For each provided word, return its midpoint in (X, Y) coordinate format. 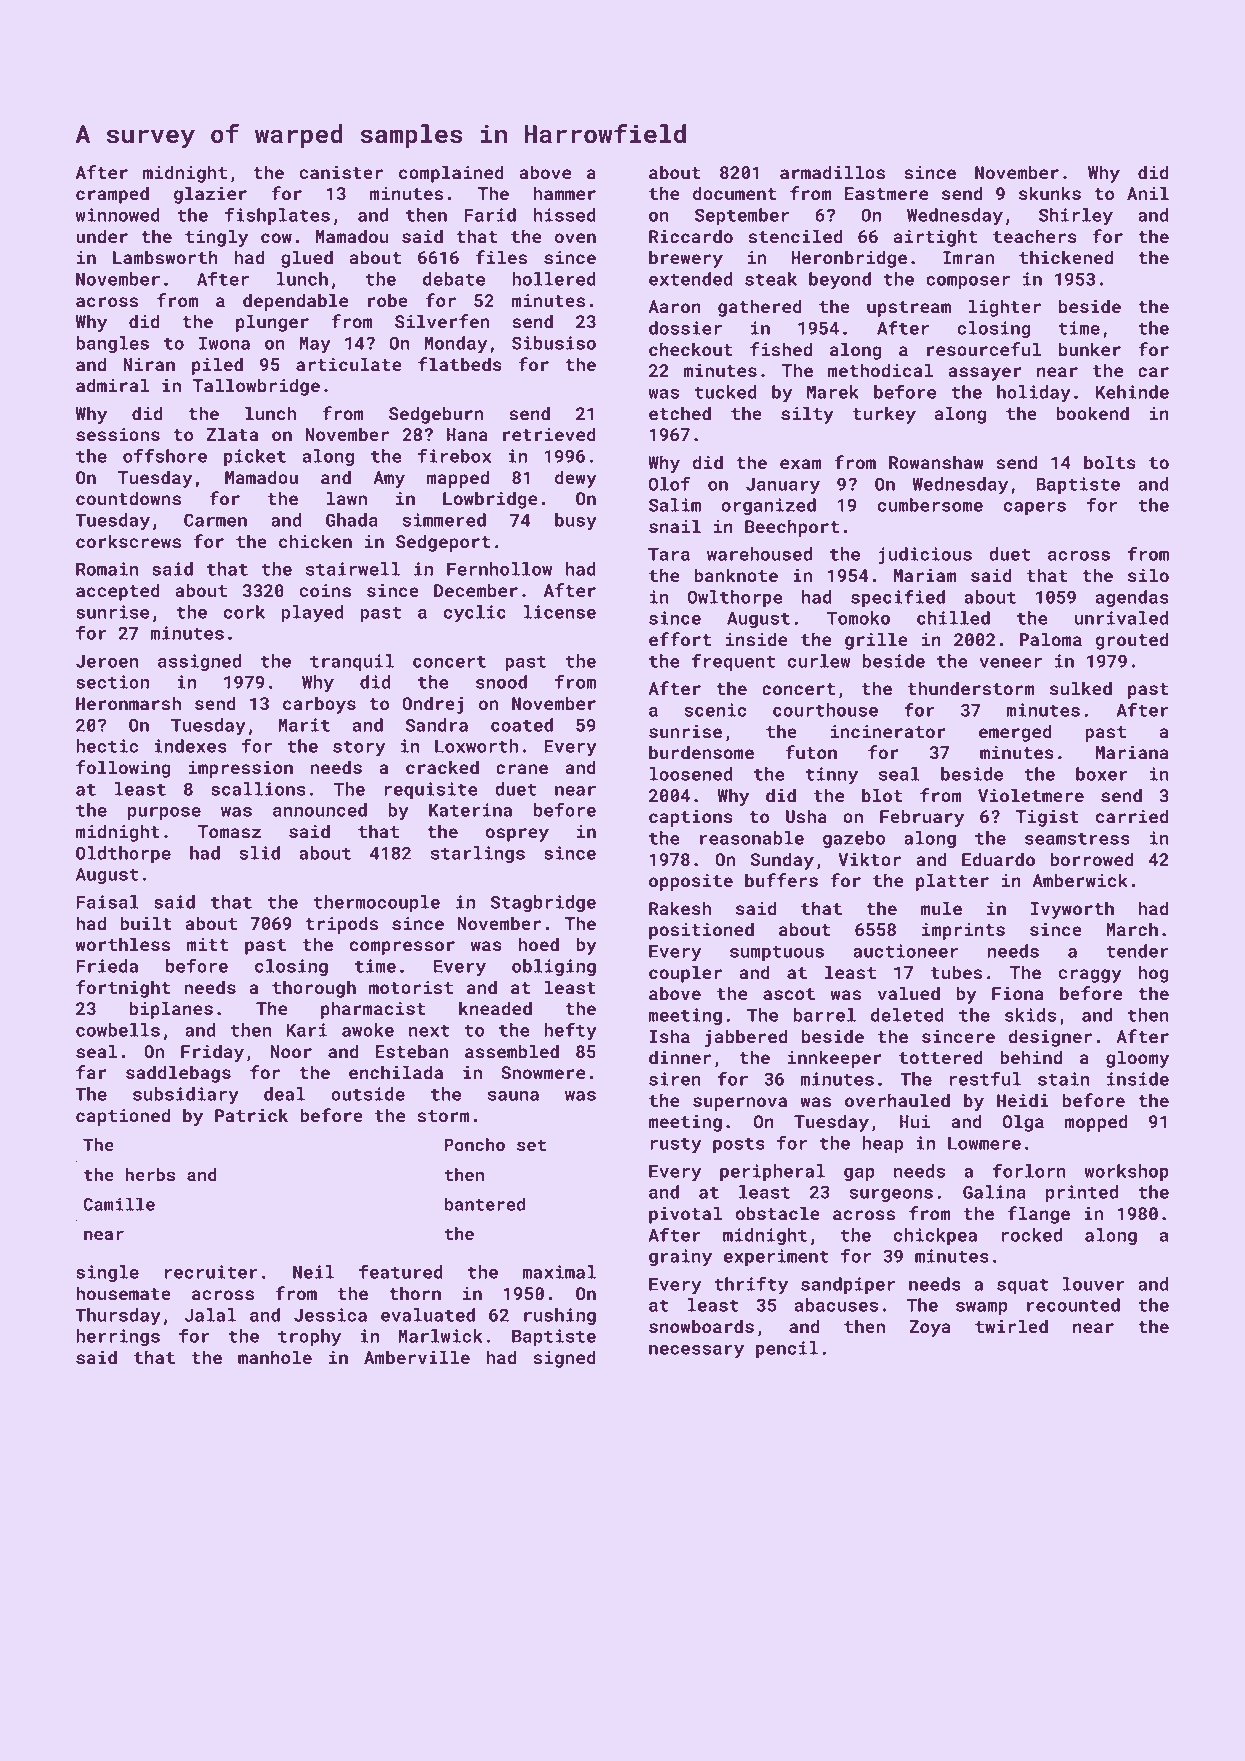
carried (1132, 816)
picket (255, 457)
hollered (554, 279)
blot (882, 795)
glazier (210, 195)
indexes (190, 746)
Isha (670, 1036)
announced (320, 810)
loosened (691, 774)
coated (522, 725)
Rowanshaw (936, 462)
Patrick (251, 1115)
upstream (909, 309)
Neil (313, 1272)
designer (1050, 1038)
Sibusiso (554, 343)
